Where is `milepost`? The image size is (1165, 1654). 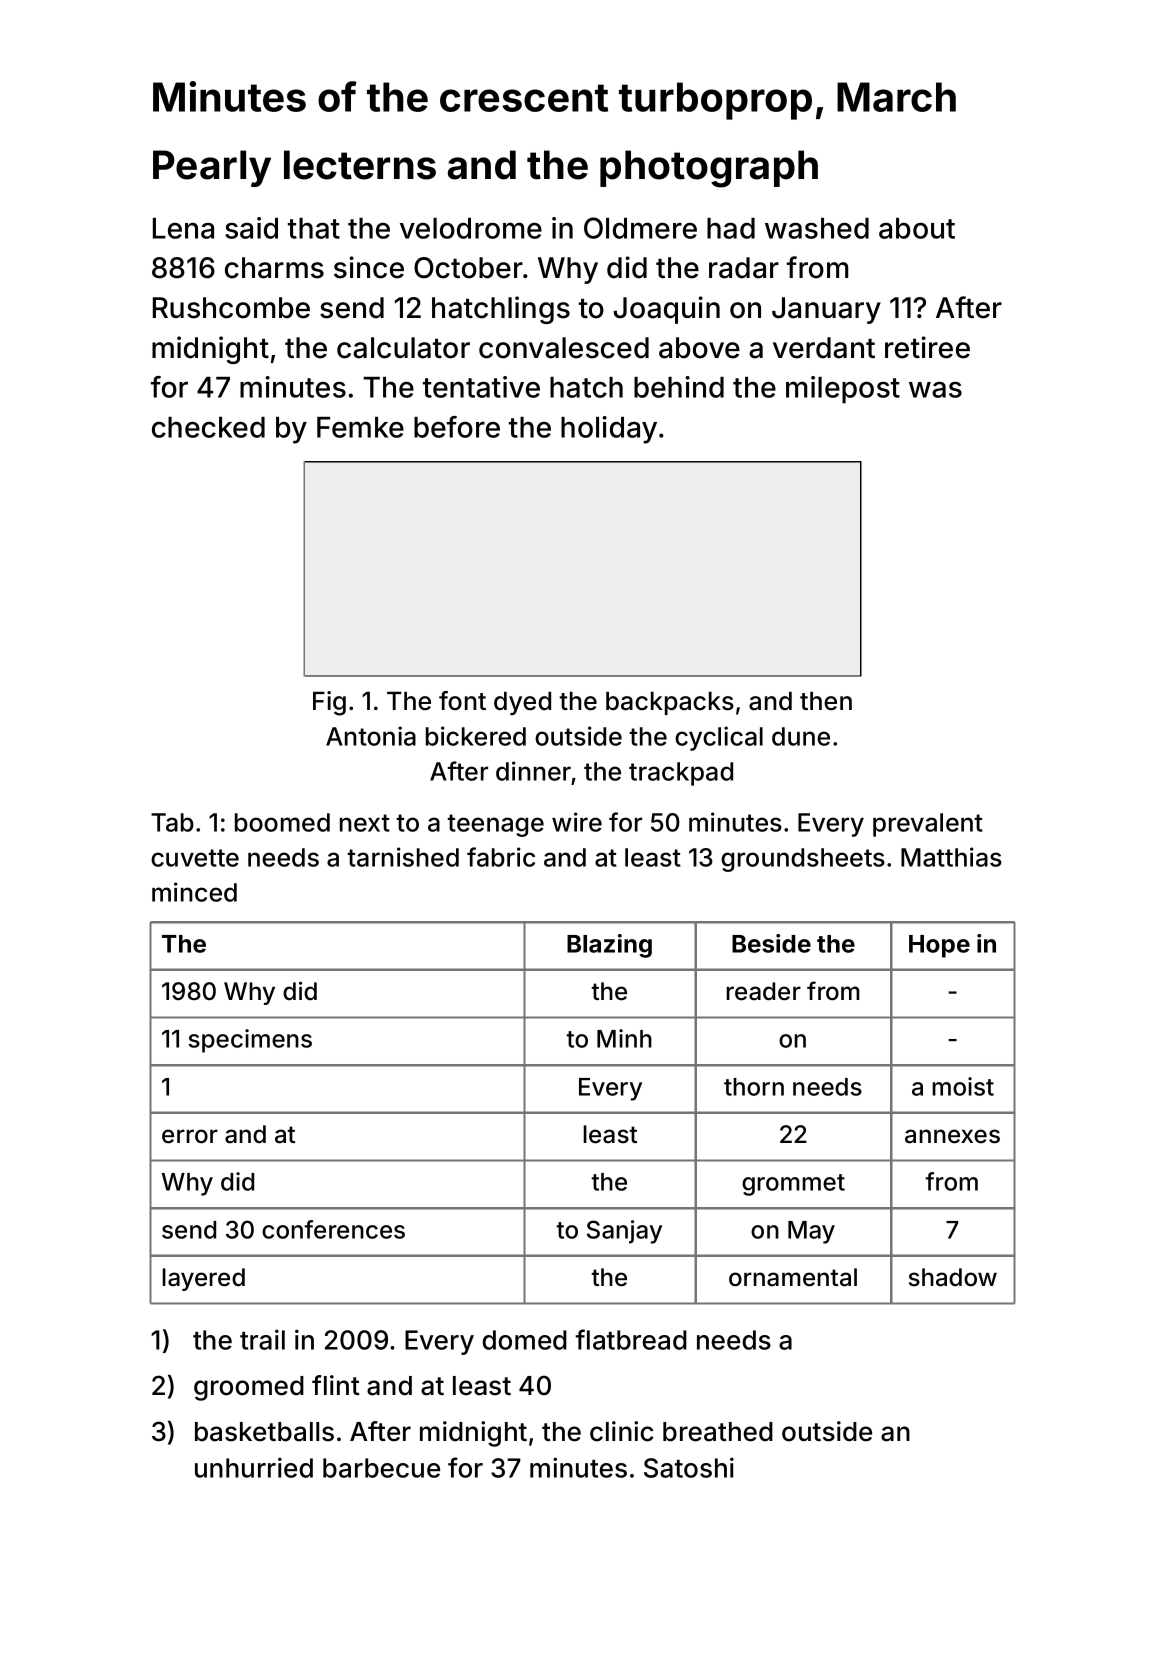 milepost is located at coordinates (843, 390).
